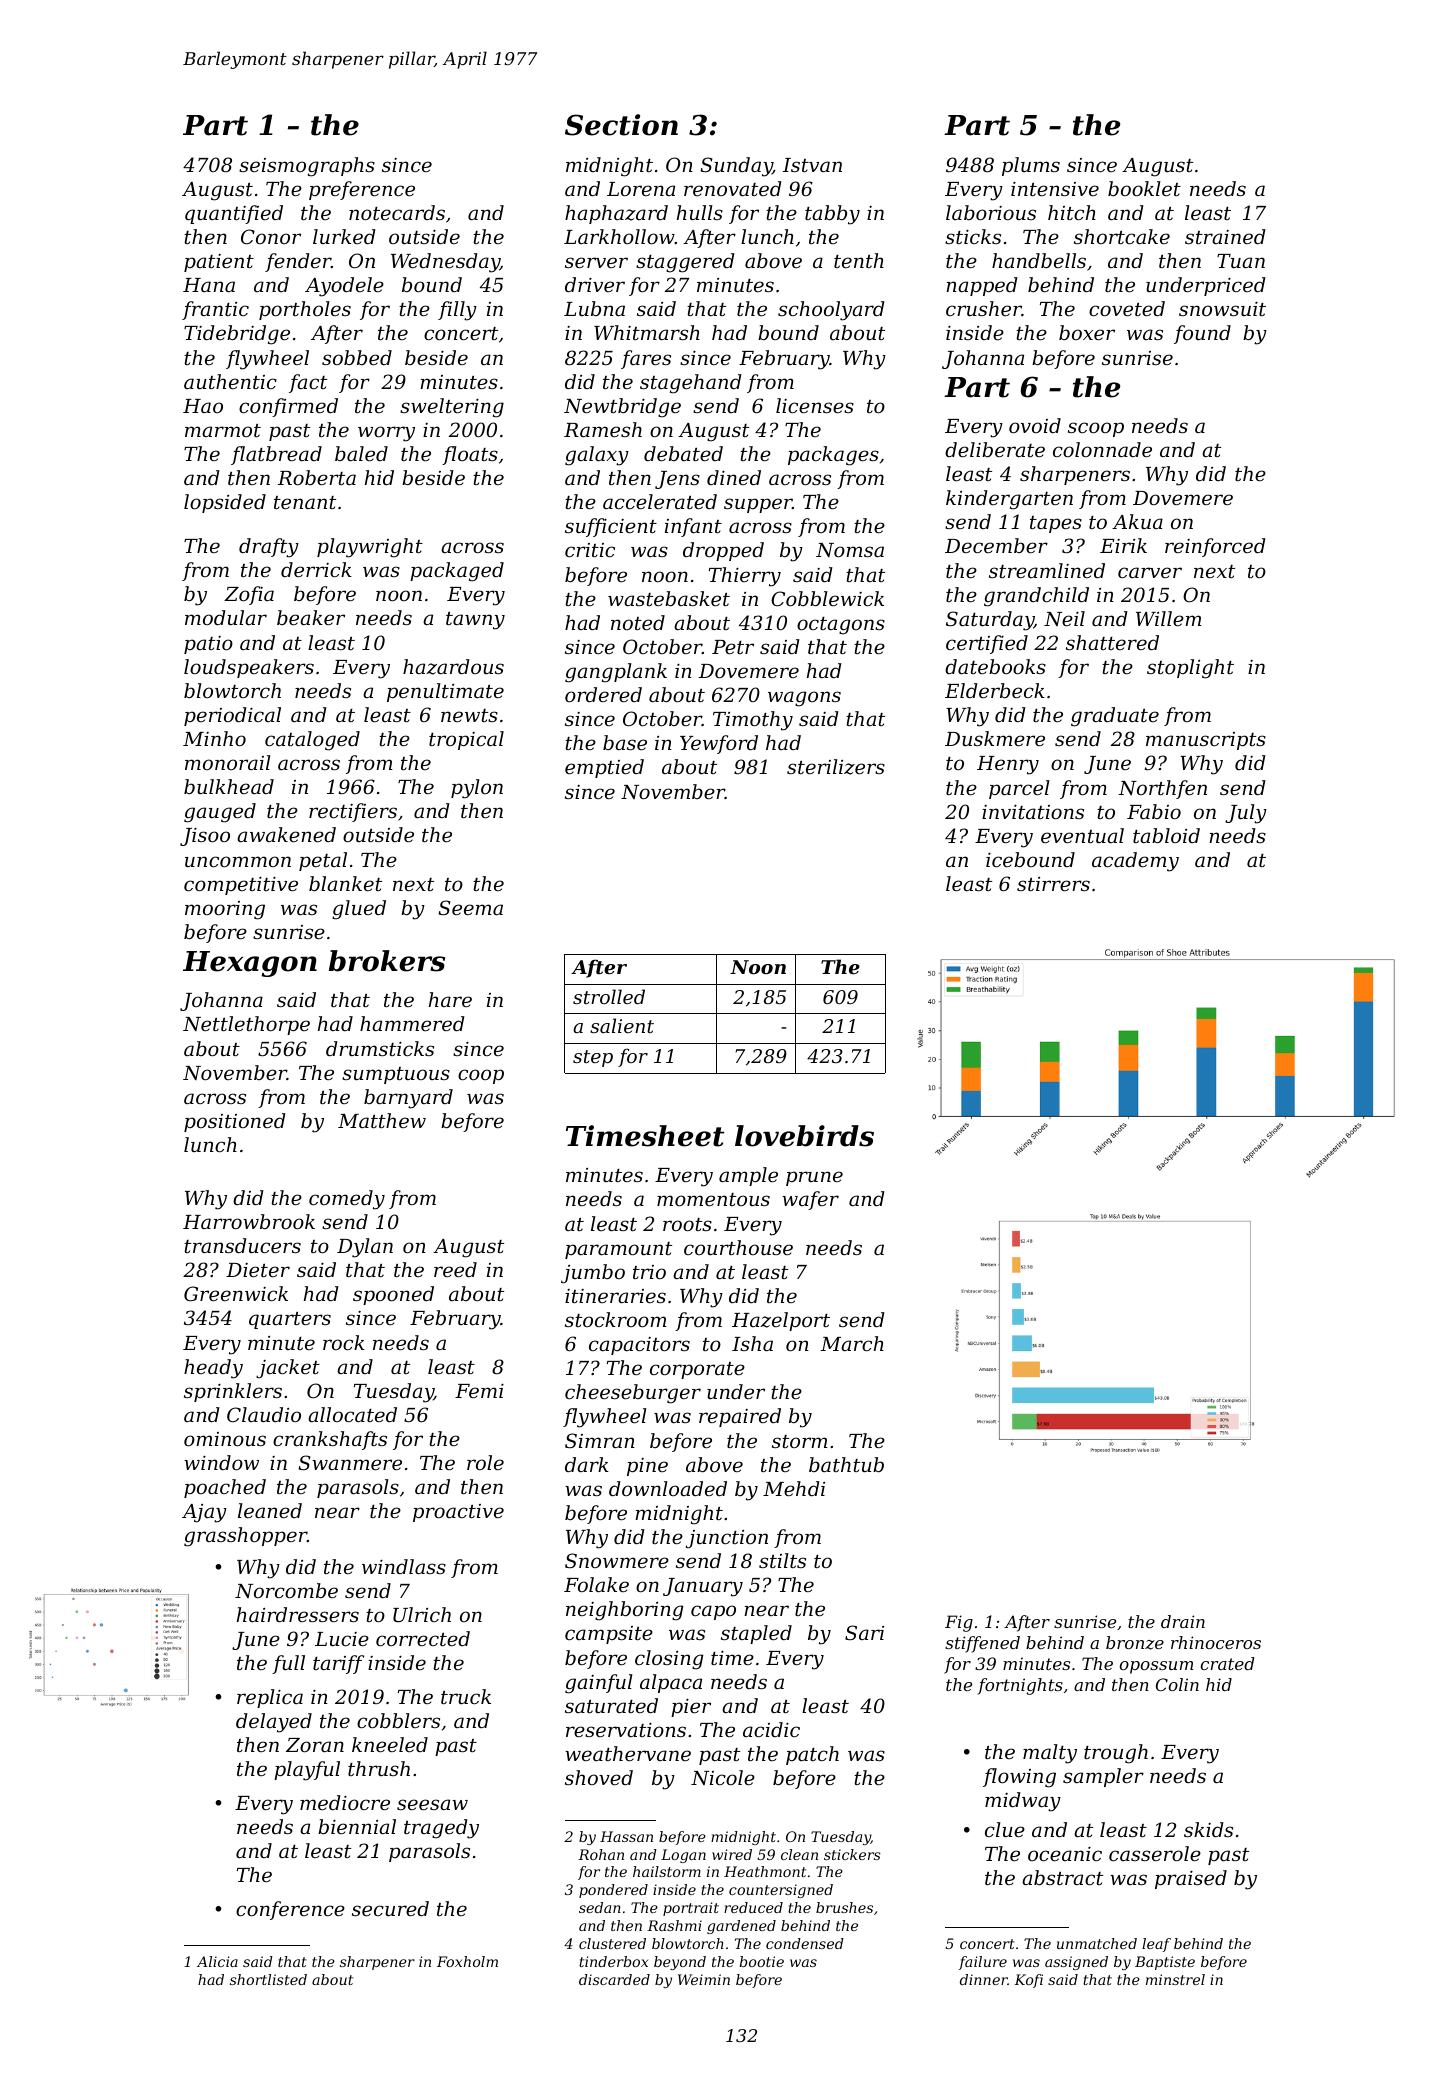 The image size is (1450, 2100). I want to click on prune, so click(814, 1178).
